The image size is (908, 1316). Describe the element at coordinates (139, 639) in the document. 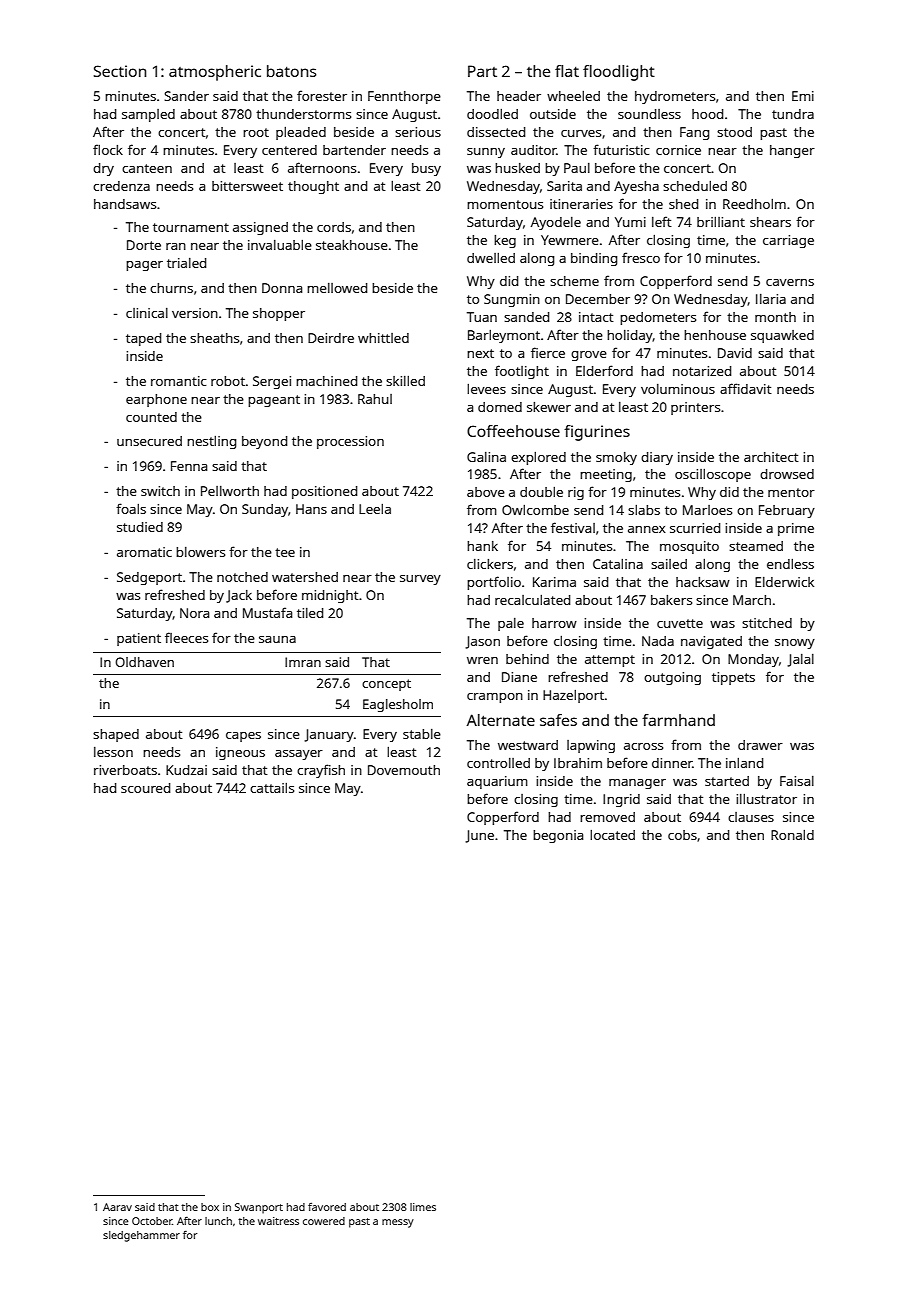

I see `patient` at that location.
